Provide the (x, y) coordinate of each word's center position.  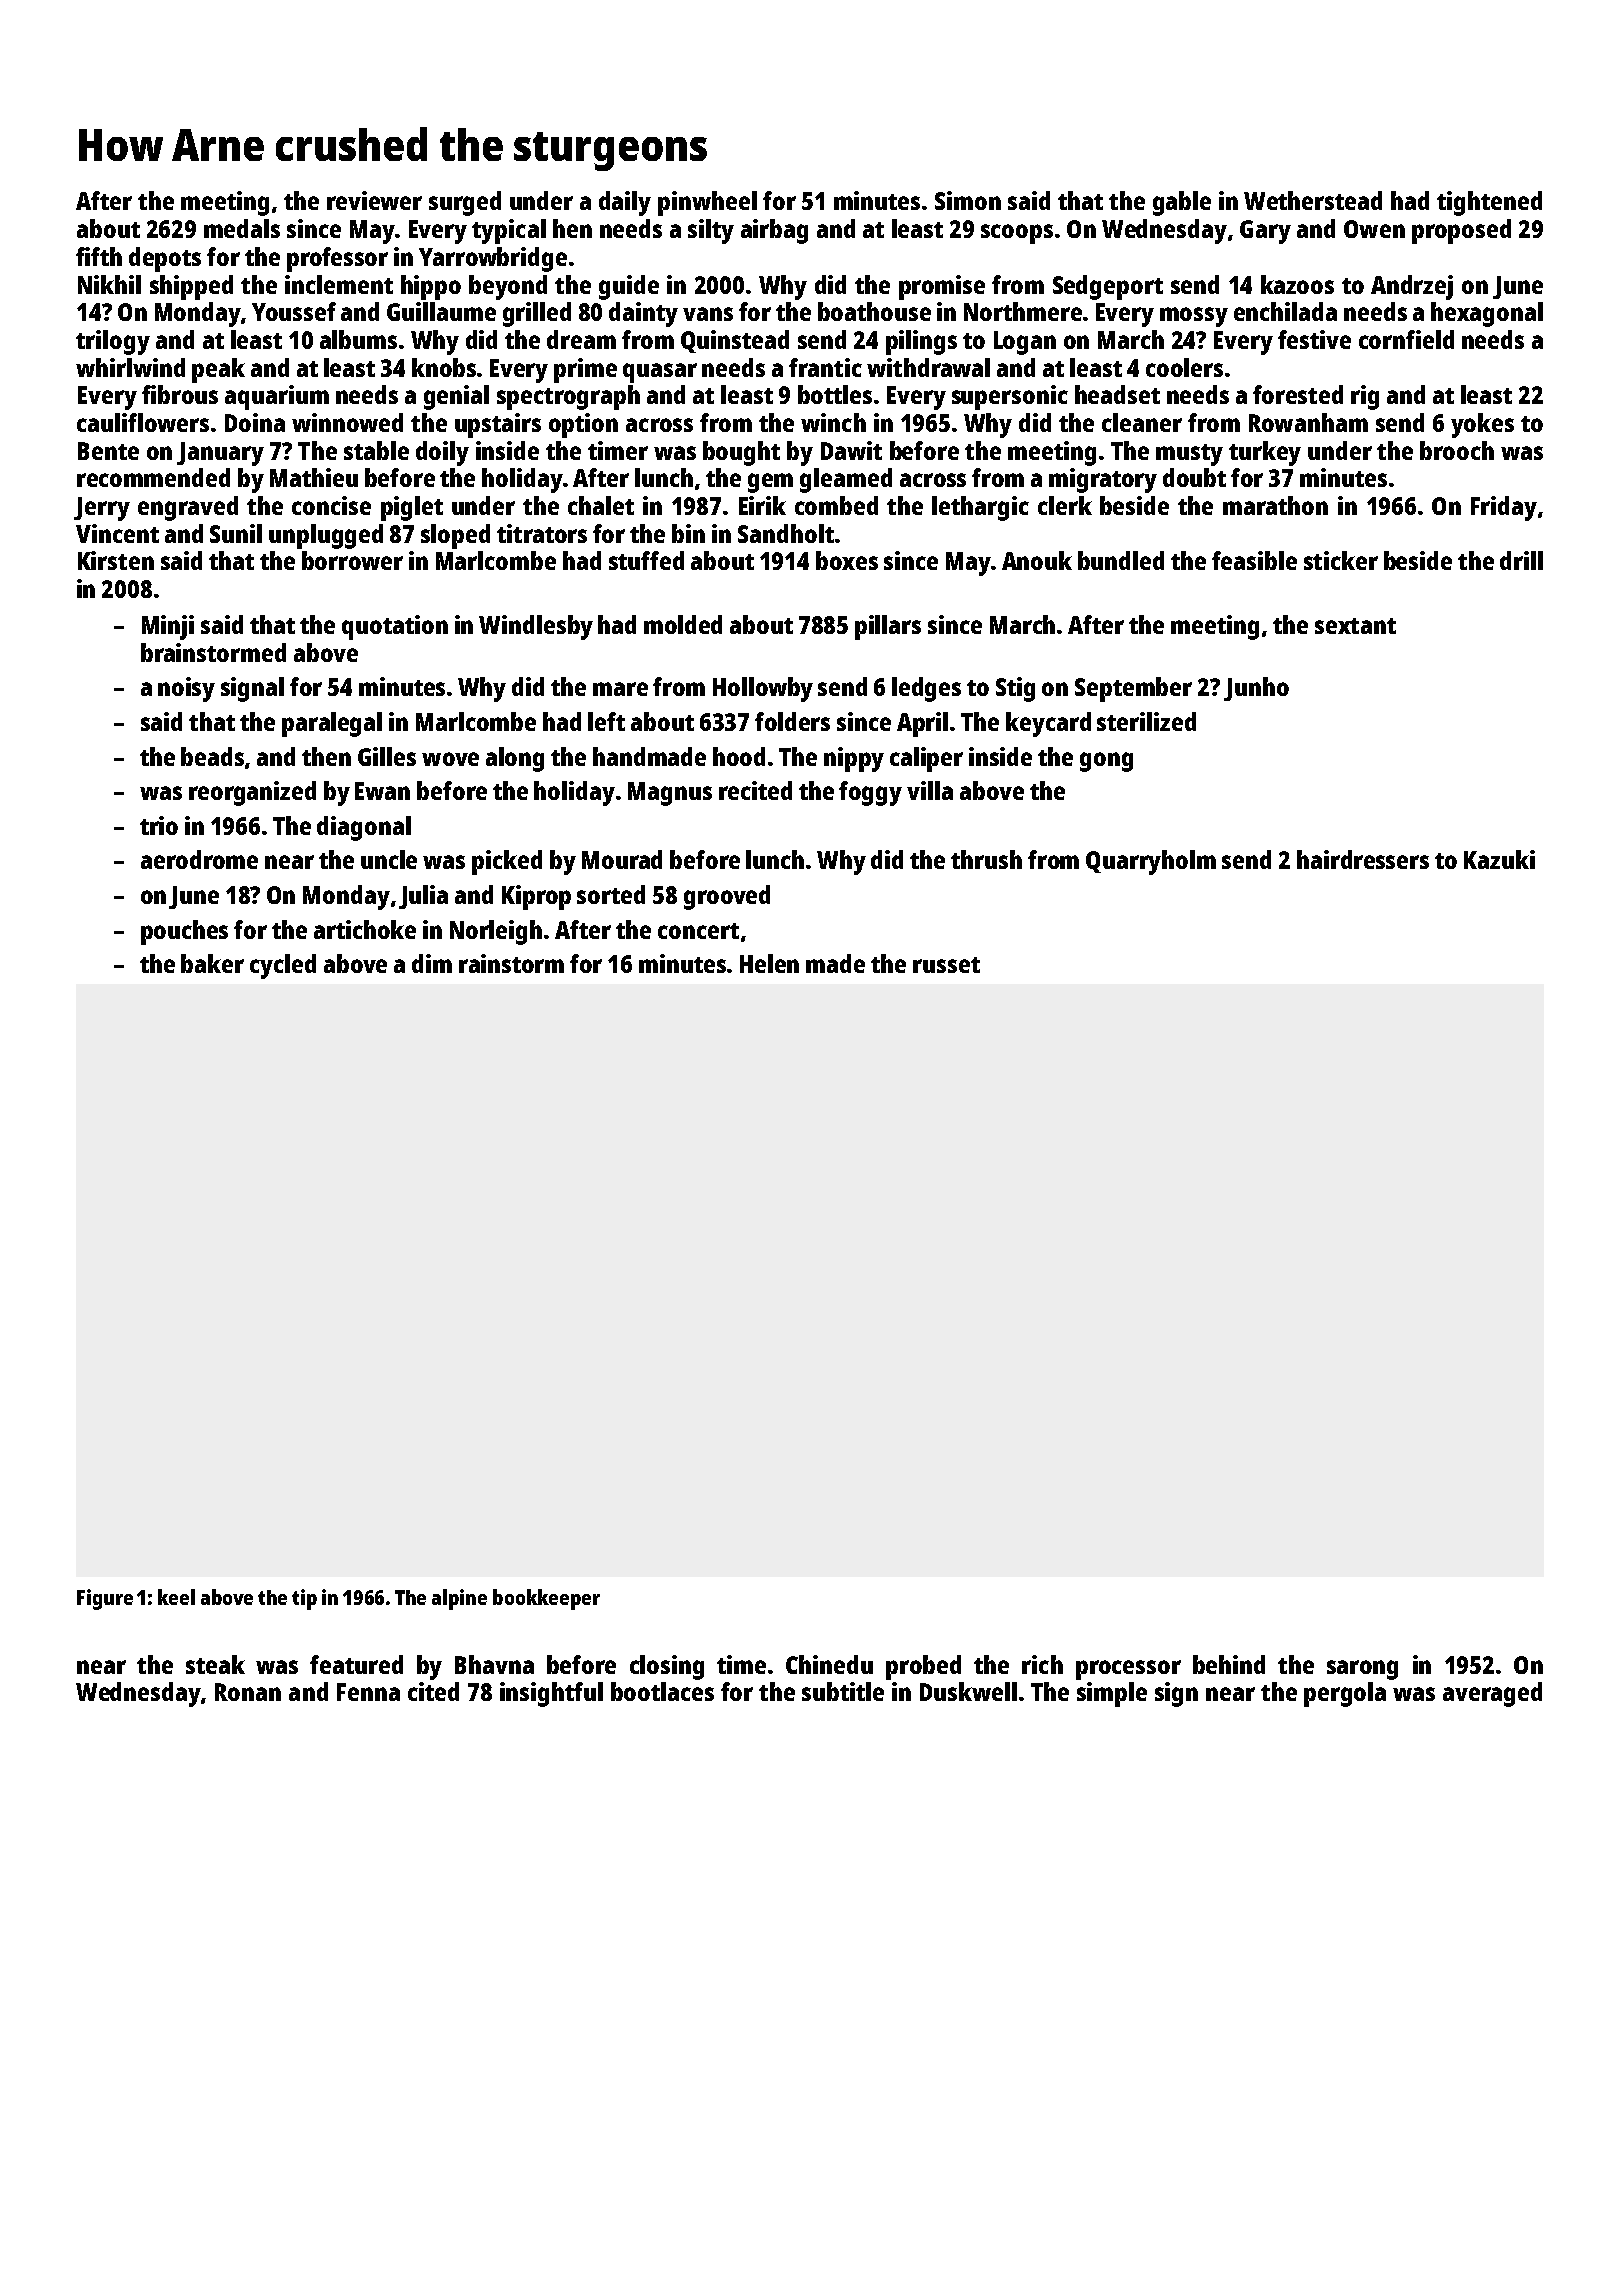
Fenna (368, 1692)
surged (465, 203)
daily (625, 203)
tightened (1489, 203)
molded (683, 624)
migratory (1103, 480)
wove (450, 759)
